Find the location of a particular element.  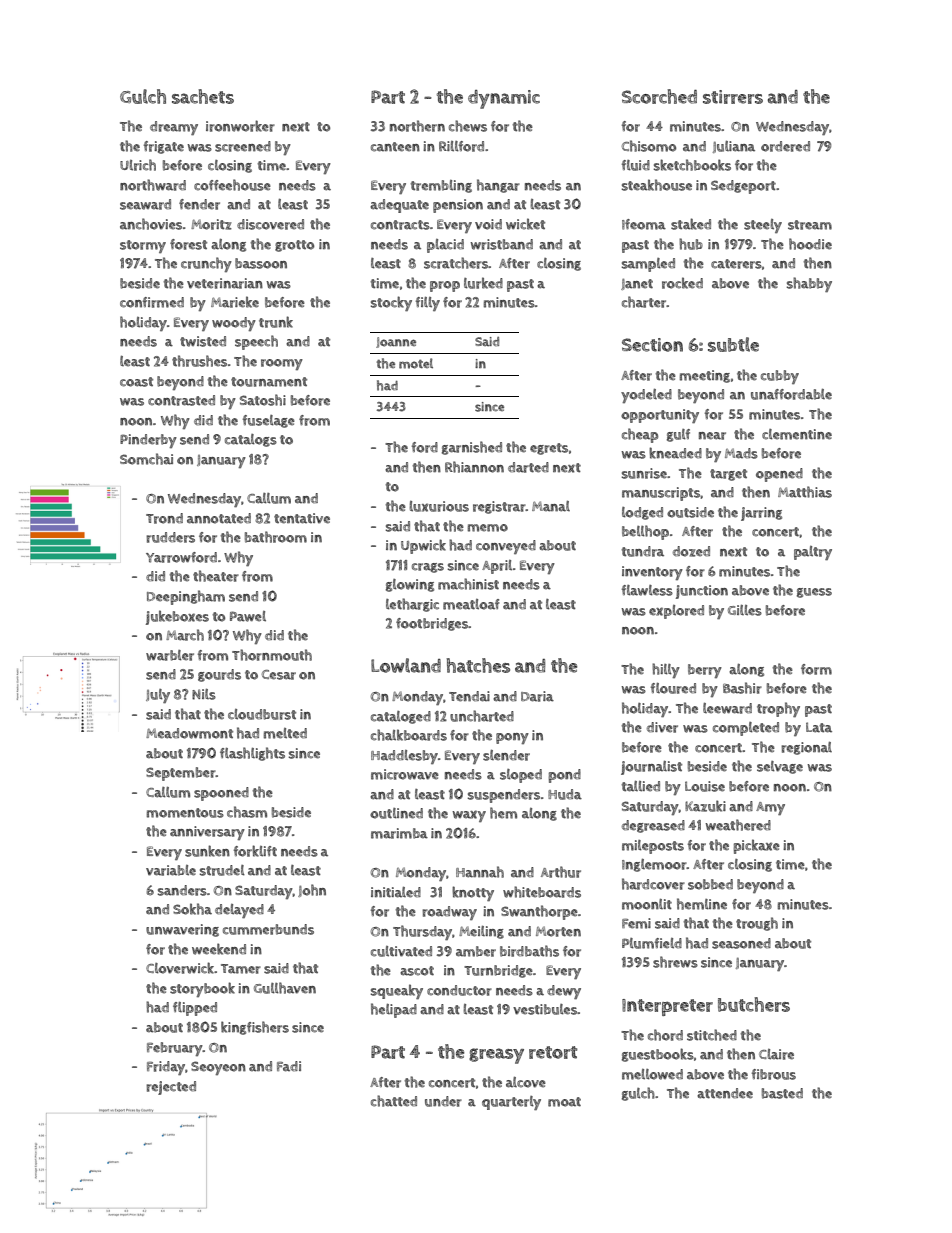

Trond is located at coordinates (164, 518).
